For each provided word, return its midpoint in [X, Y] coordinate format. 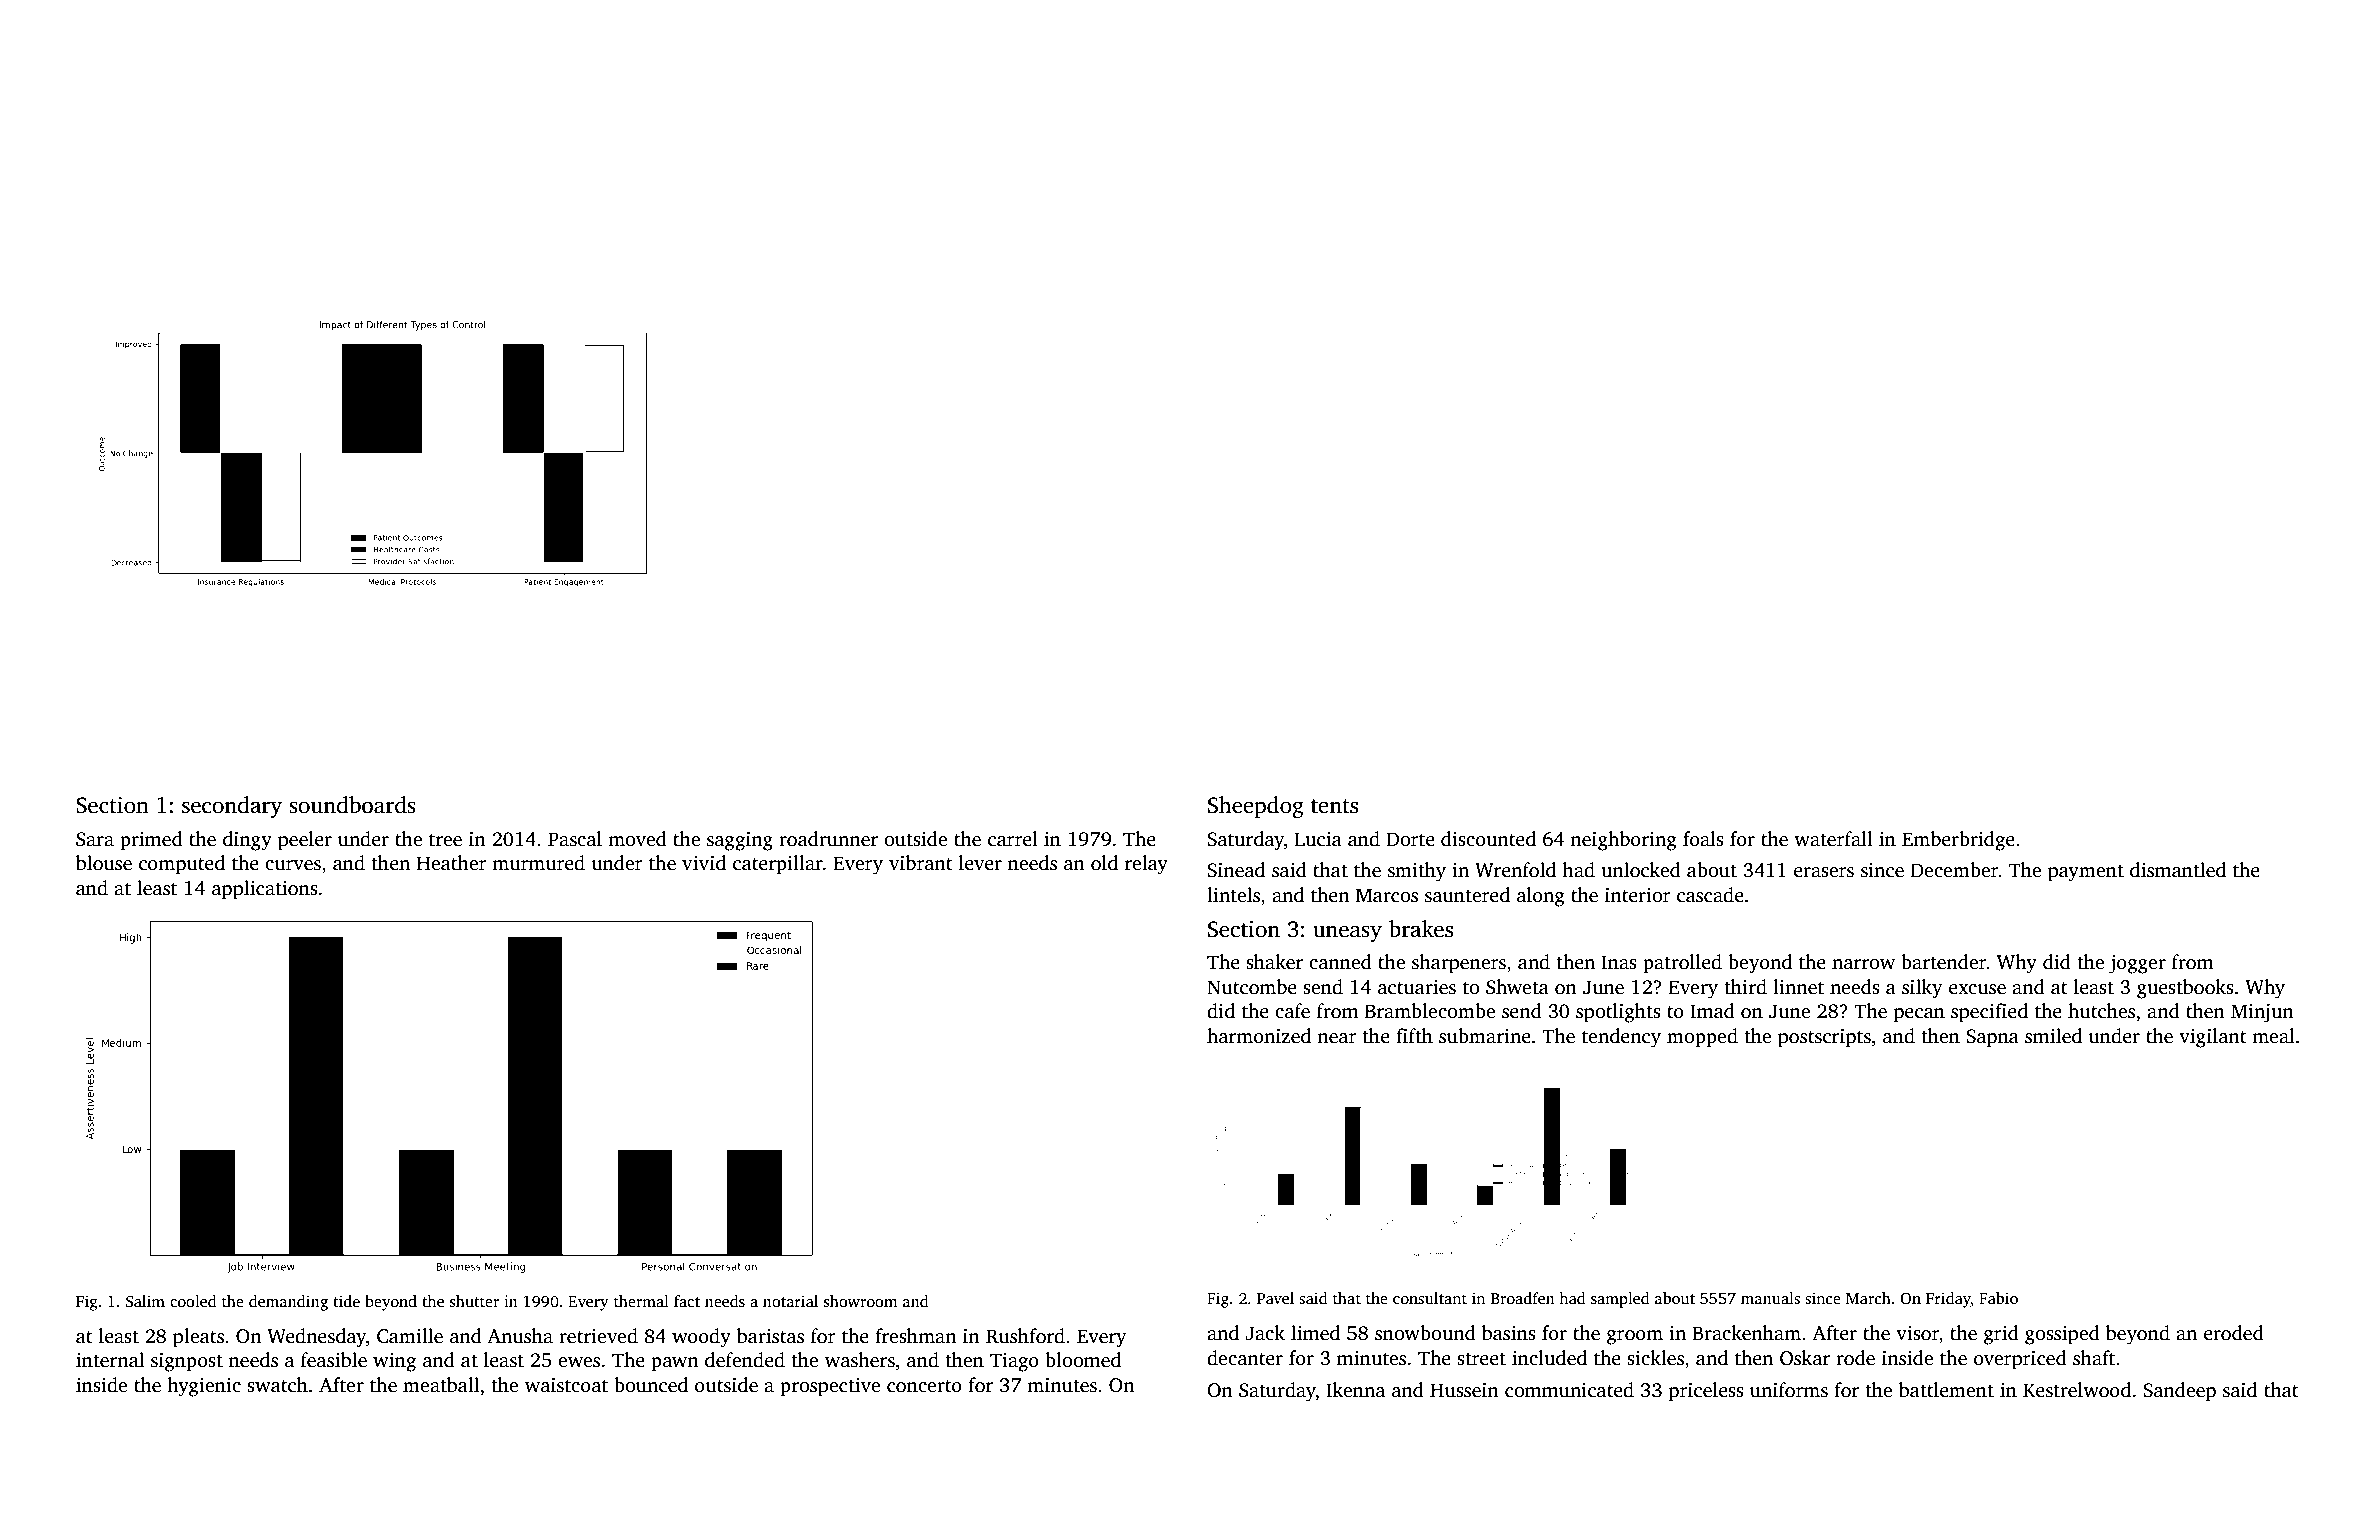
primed [151, 841]
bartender [1944, 962]
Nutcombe [1252, 987]
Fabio [1998, 1298]
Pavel [1275, 1298]
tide [346, 1301]
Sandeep [2179, 1392]
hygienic [204, 1387]
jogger [2137, 964]
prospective [830, 1387]
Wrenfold [1515, 870]
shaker [1274, 962]
